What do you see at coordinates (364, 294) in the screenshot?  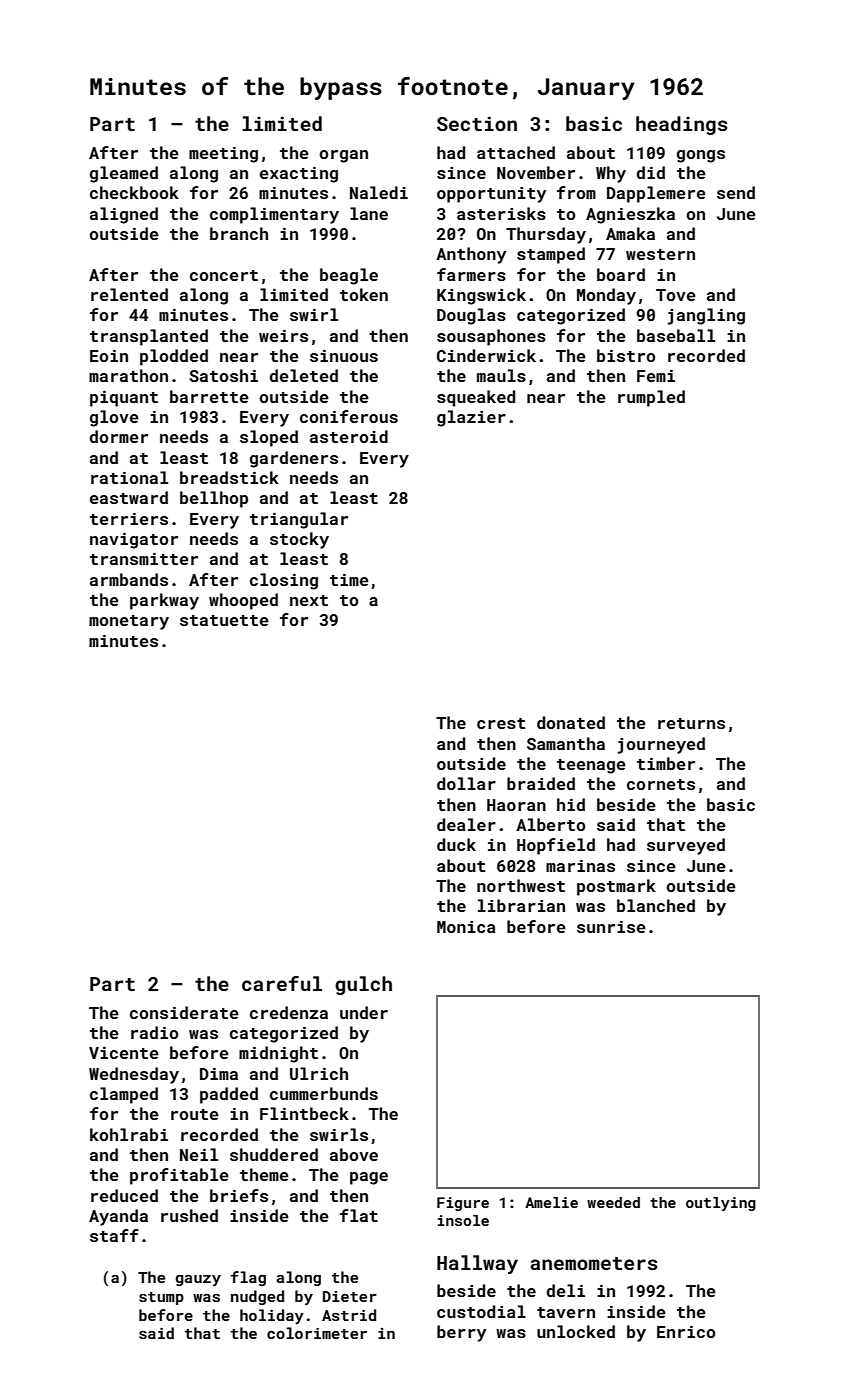 I see `token` at bounding box center [364, 294].
